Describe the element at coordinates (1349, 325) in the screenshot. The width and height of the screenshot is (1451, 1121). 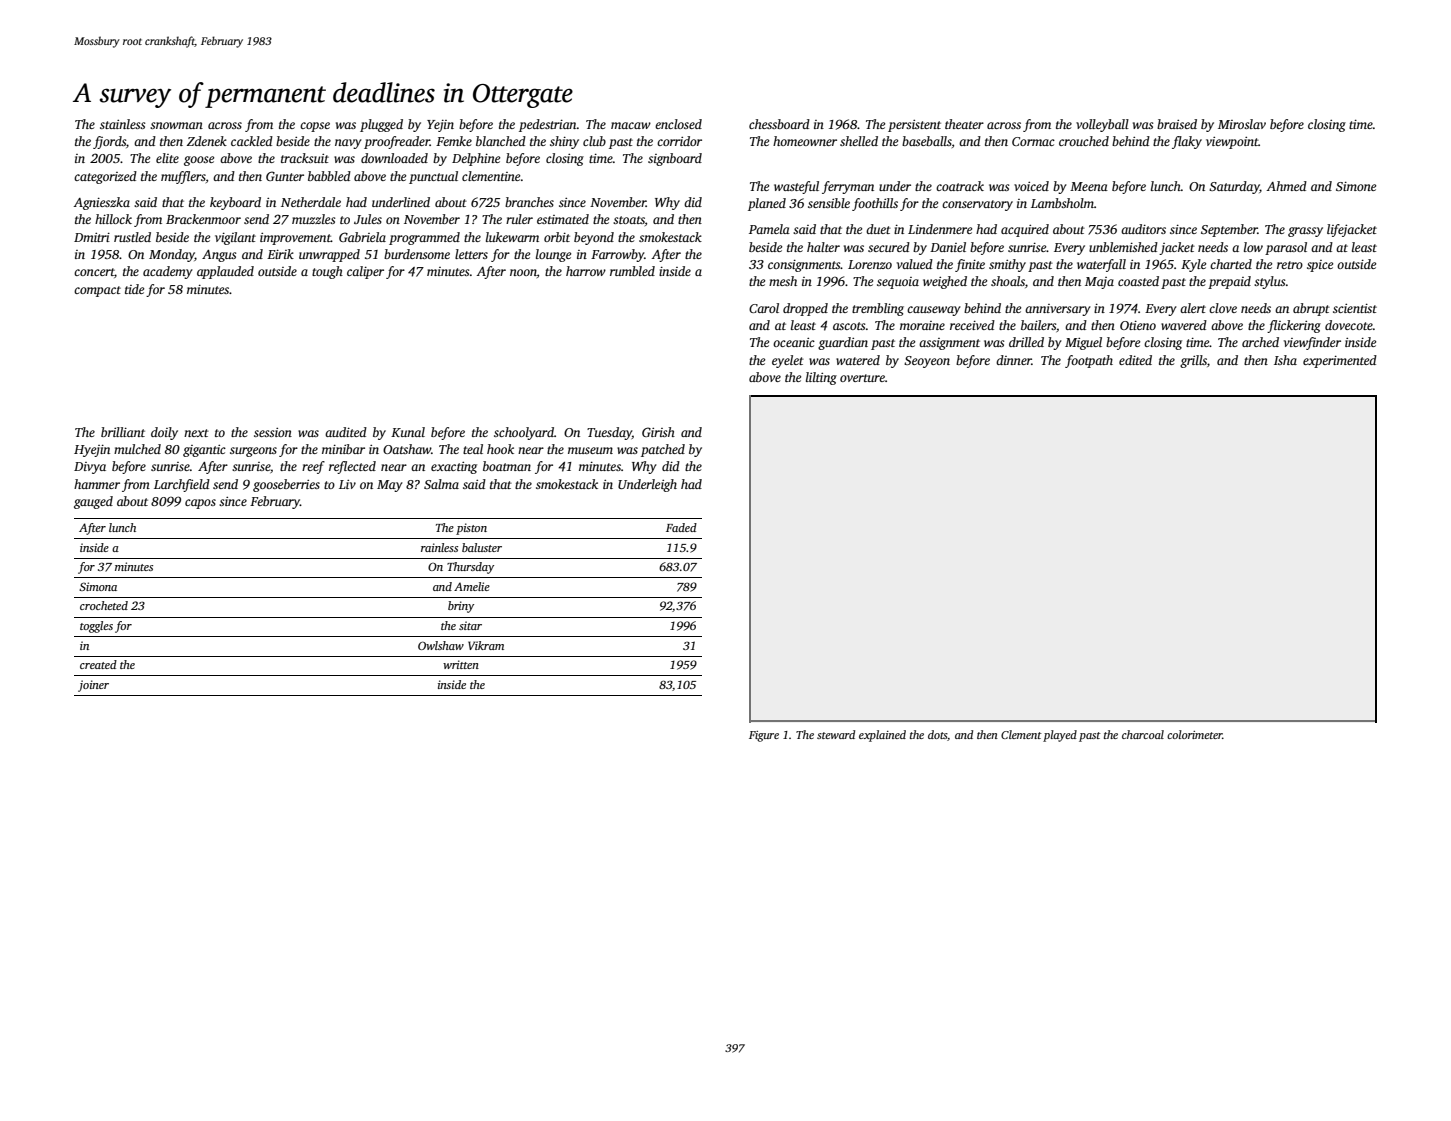
I see `dovecote` at that location.
